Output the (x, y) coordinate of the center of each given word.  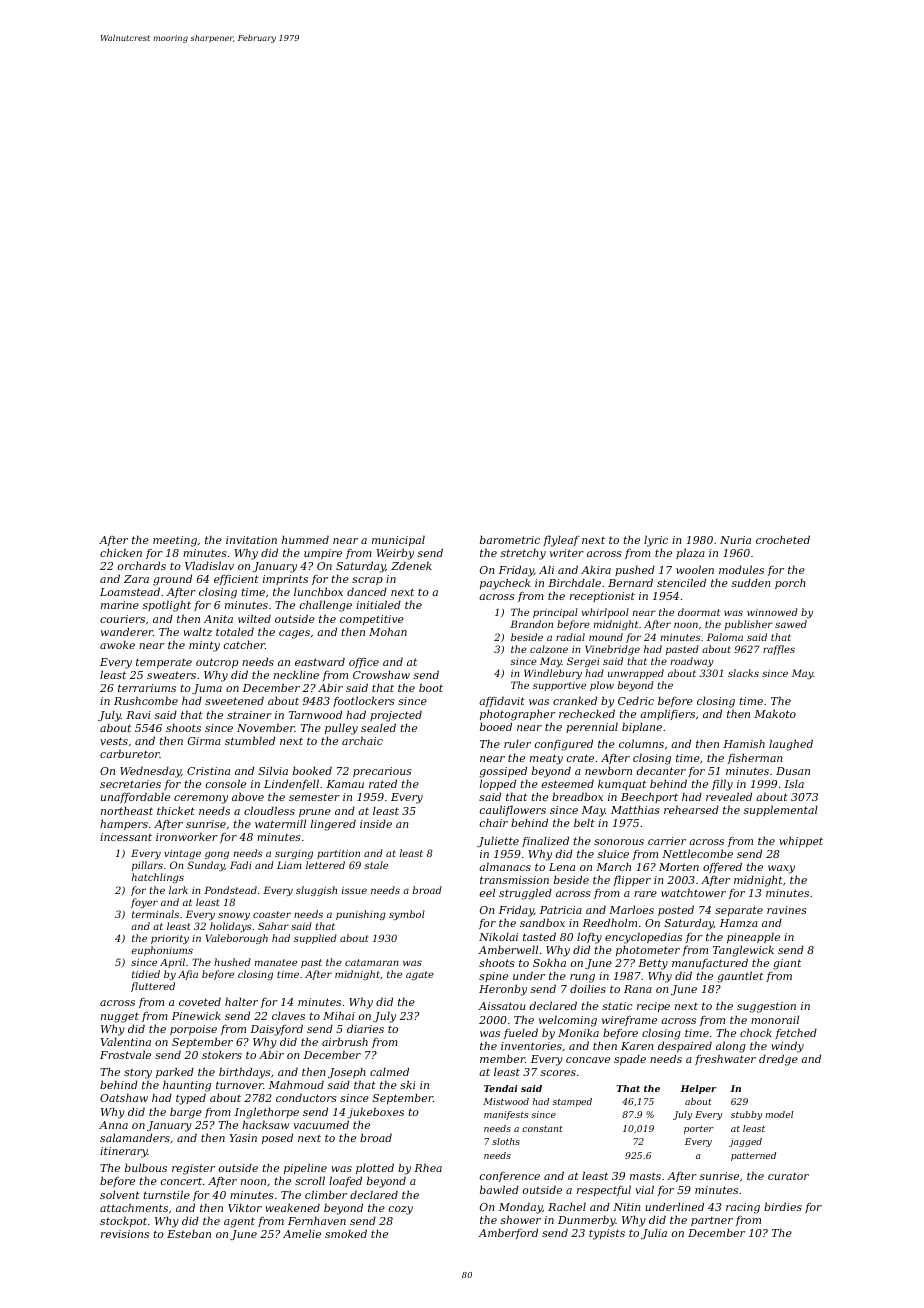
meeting (175, 541)
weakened (292, 1207)
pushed (635, 570)
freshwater (725, 1059)
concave (588, 1060)
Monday (520, 1208)
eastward (320, 661)
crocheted (783, 539)
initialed (378, 604)
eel (487, 892)
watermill (280, 823)
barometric (510, 539)
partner (712, 1221)
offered (722, 867)
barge (186, 1113)
